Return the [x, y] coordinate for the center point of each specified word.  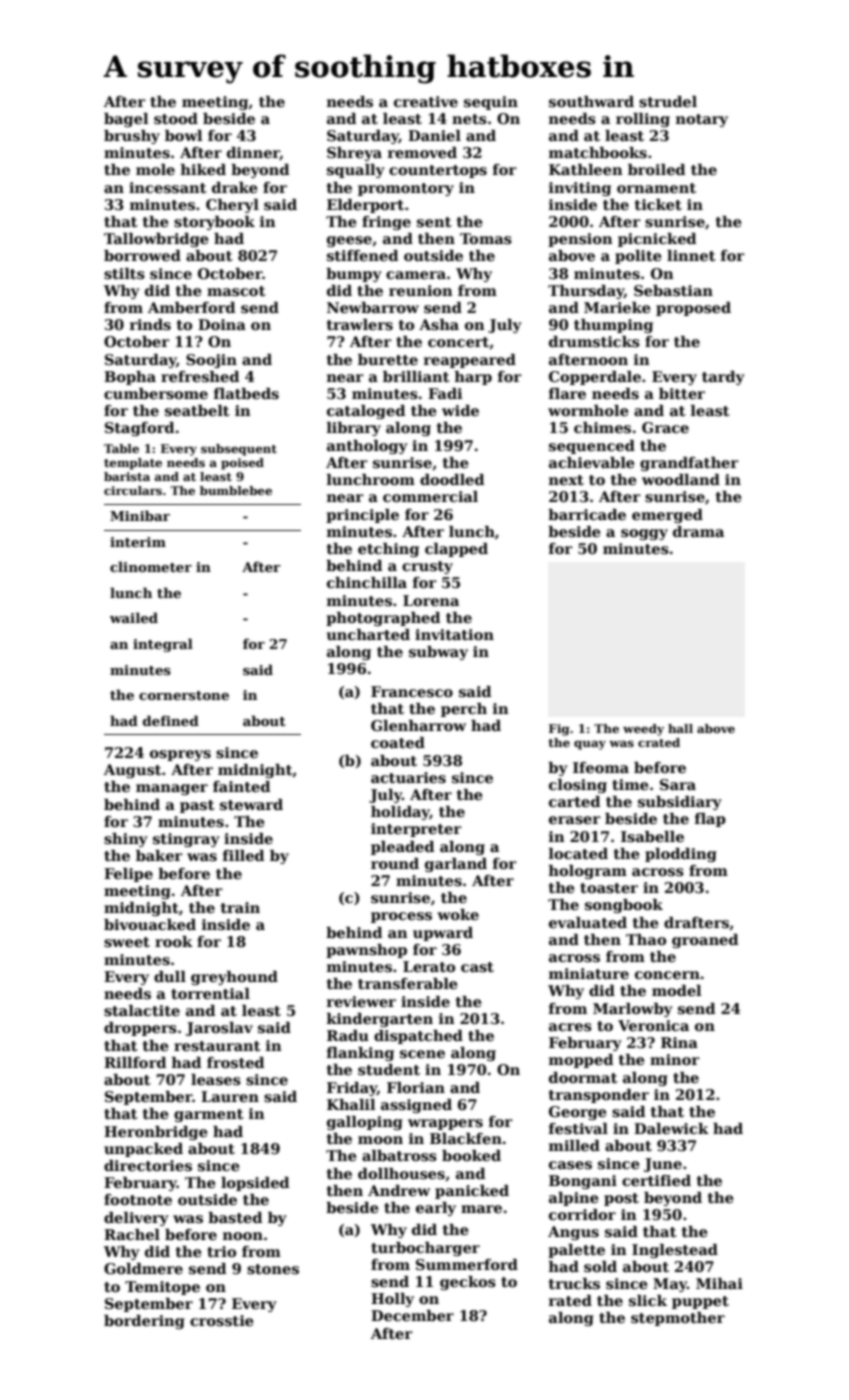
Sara [678, 784]
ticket [658, 204]
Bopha [130, 378]
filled [243, 855]
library [354, 429]
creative [426, 101]
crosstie [222, 1320]
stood [176, 119]
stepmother [678, 1319]
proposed [693, 309]
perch [464, 710]
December [412, 1315]
